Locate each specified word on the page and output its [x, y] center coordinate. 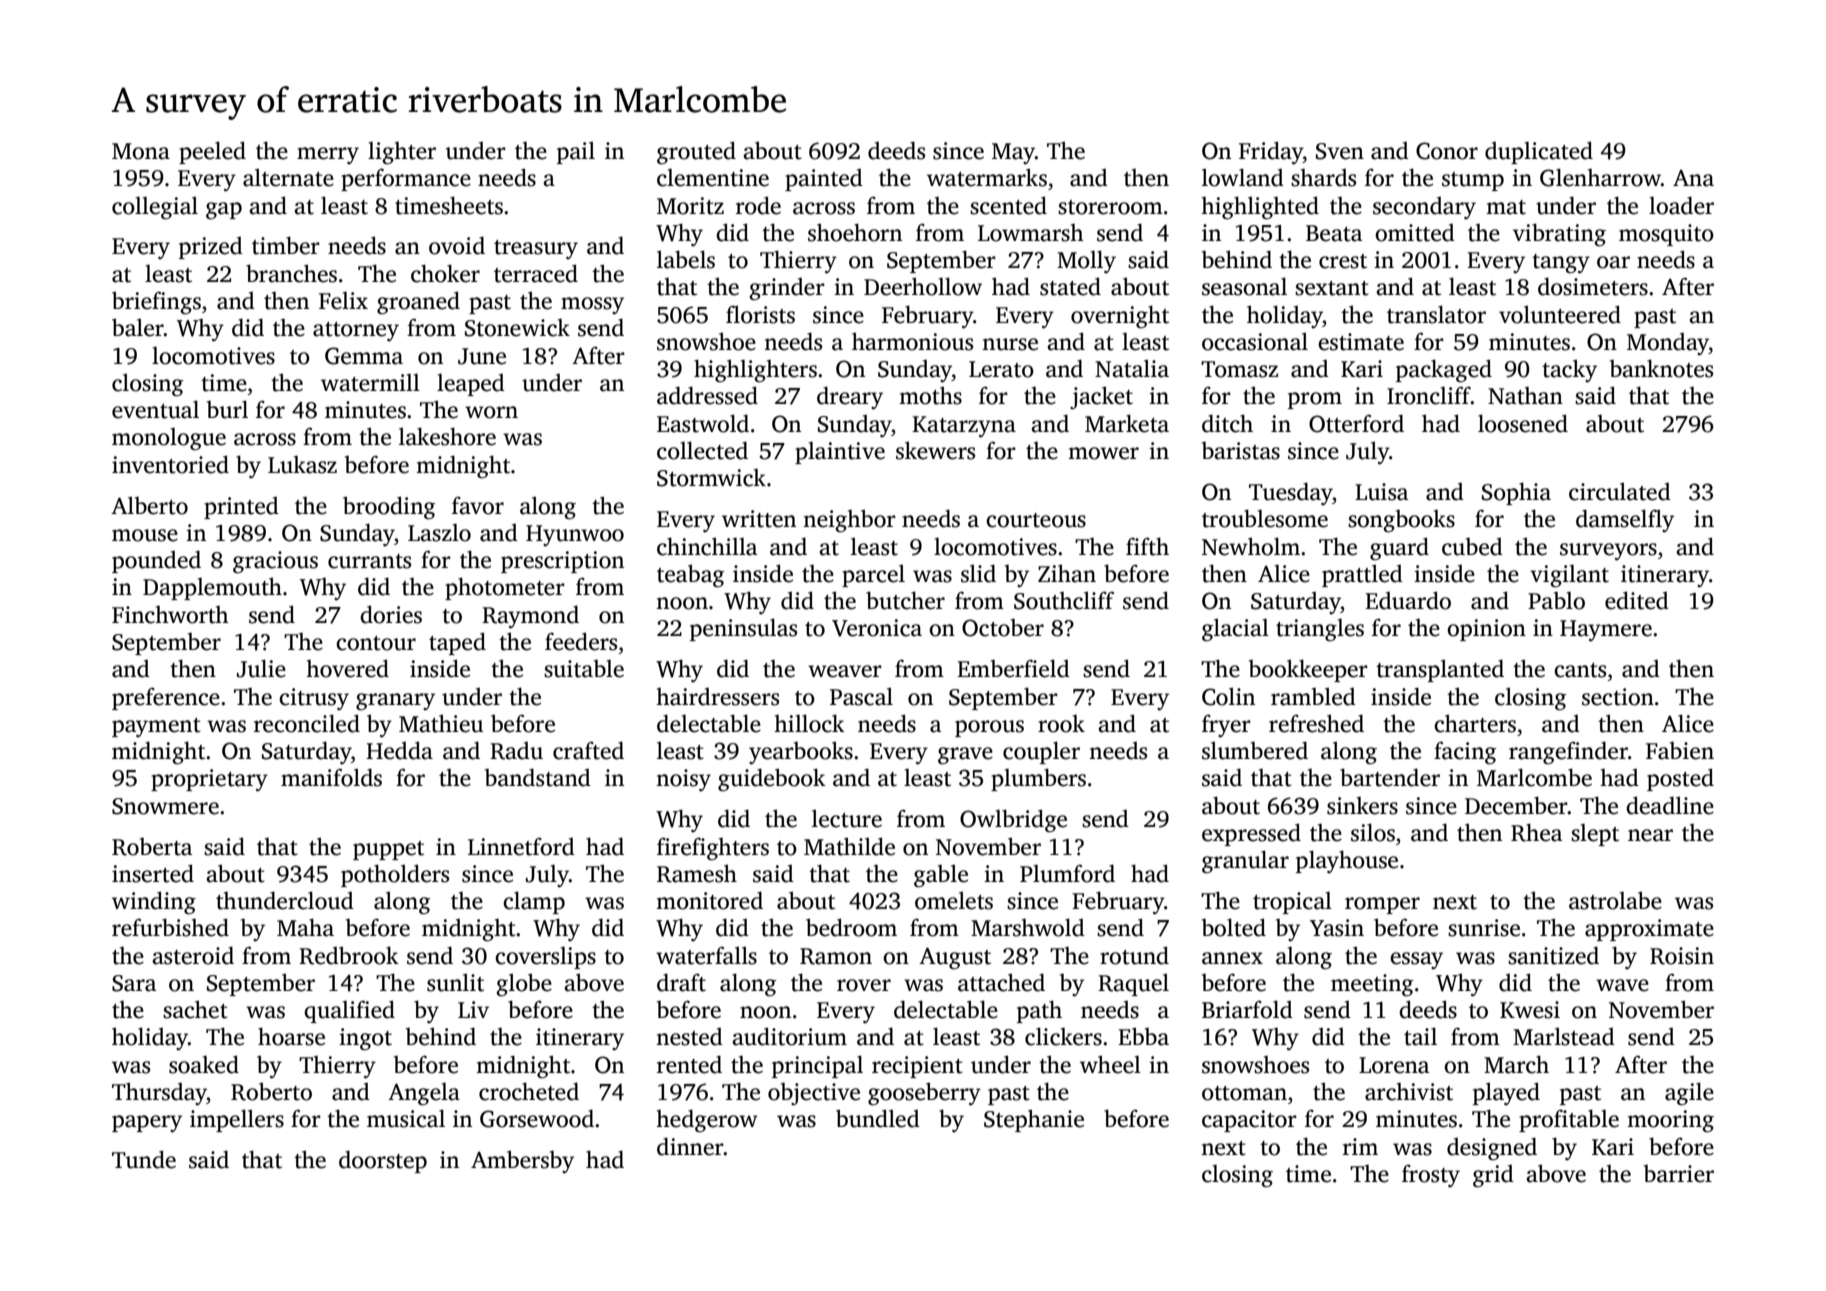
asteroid [193, 955]
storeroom [1110, 207]
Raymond [530, 617]
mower [1103, 453]
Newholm [1251, 546]
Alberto [149, 505]
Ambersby [522, 1162]
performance [406, 179]
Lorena [1394, 1065]
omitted [1415, 233]
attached [1001, 982]
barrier [1679, 1174]
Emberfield [1013, 668]
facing [1465, 753]
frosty [1431, 1175]
